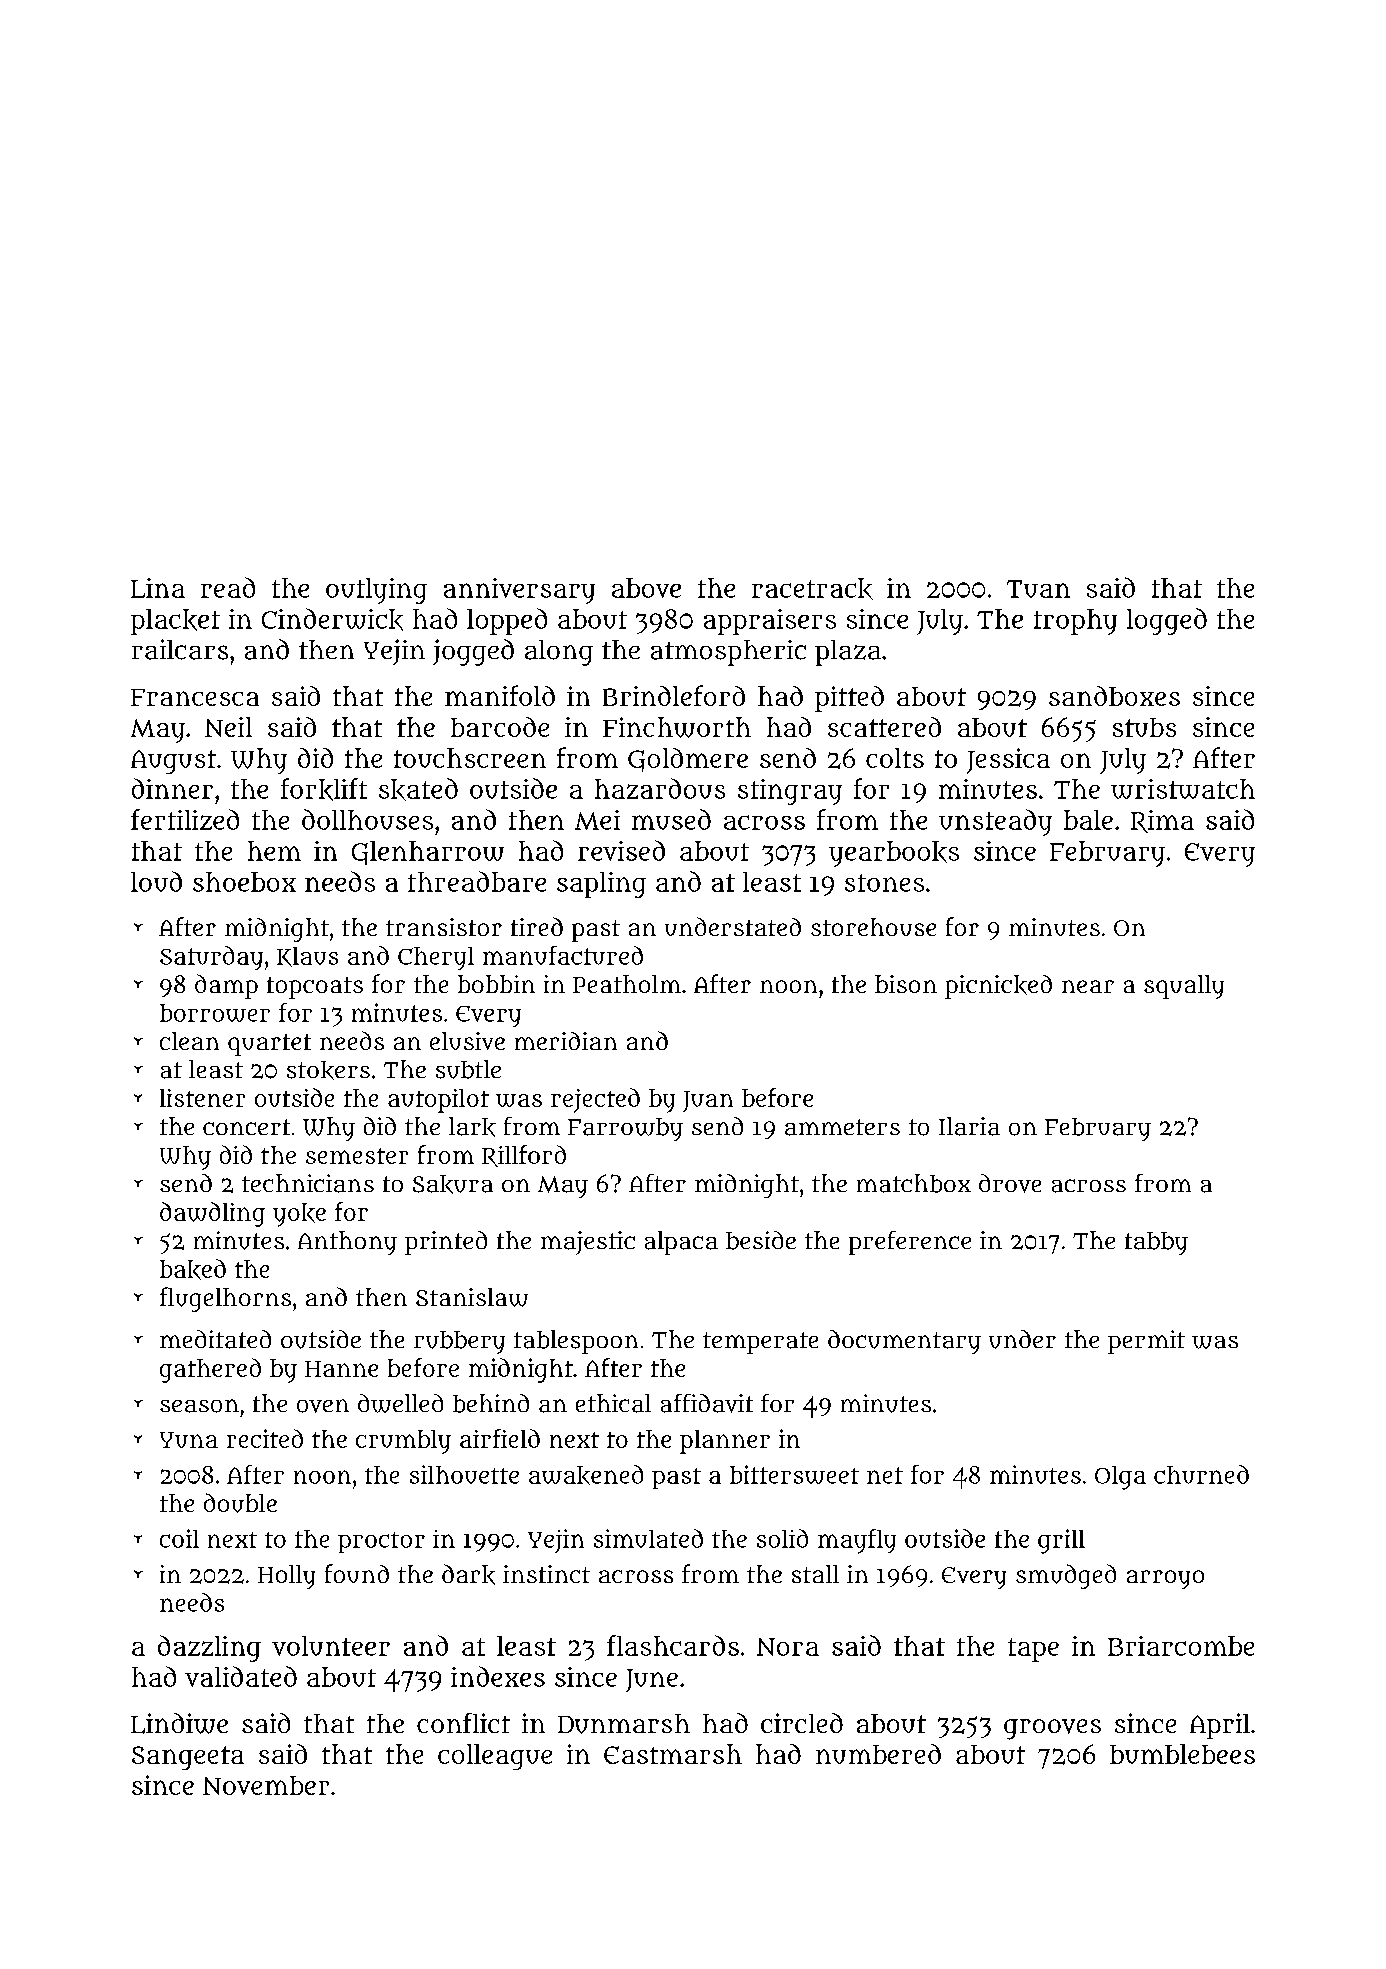 This screenshot has height=1969, width=1386. Describe the element at coordinates (464, 1474) in the screenshot. I see `silhouette` at that location.
